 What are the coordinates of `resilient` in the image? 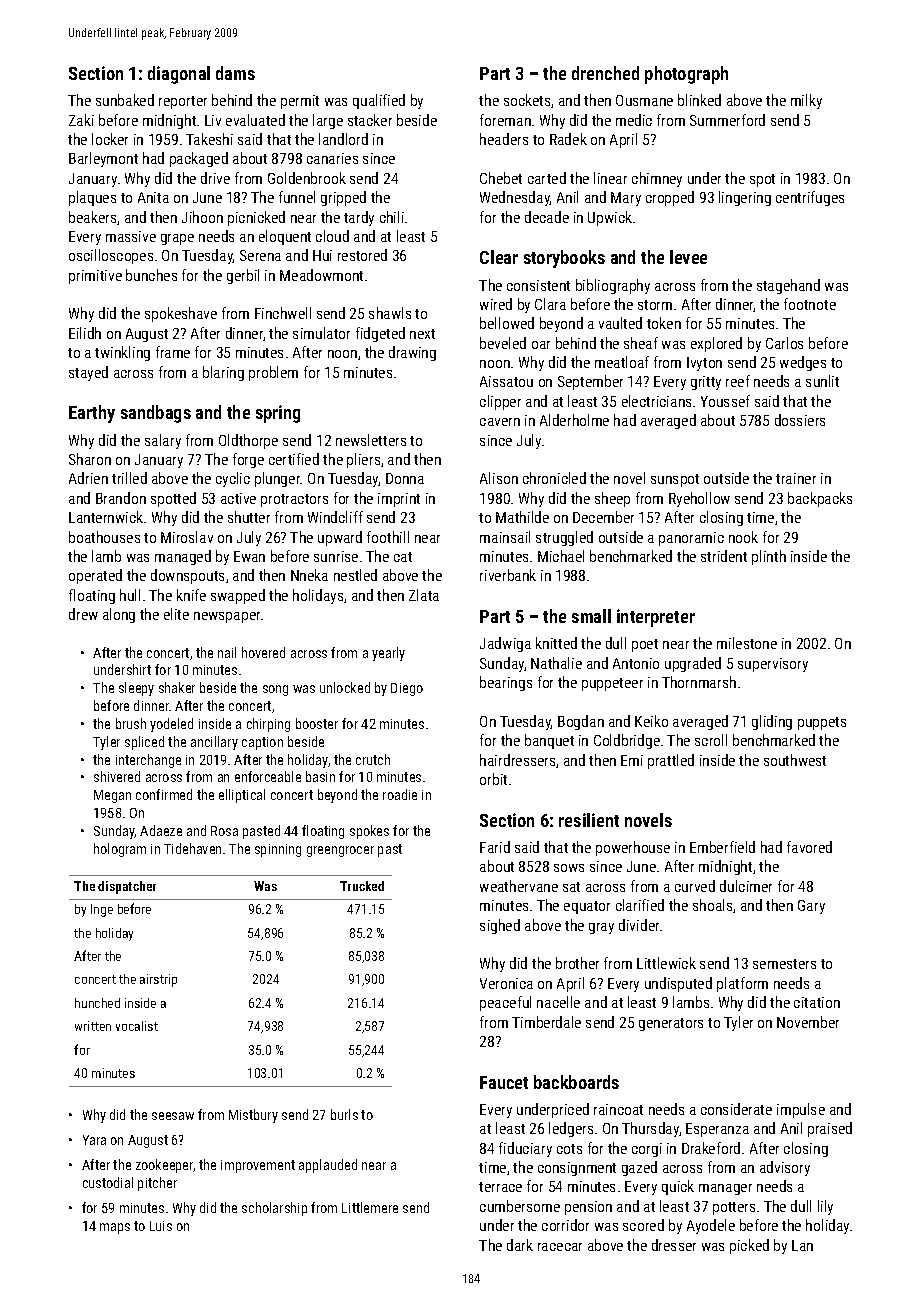 It's located at (589, 820).
